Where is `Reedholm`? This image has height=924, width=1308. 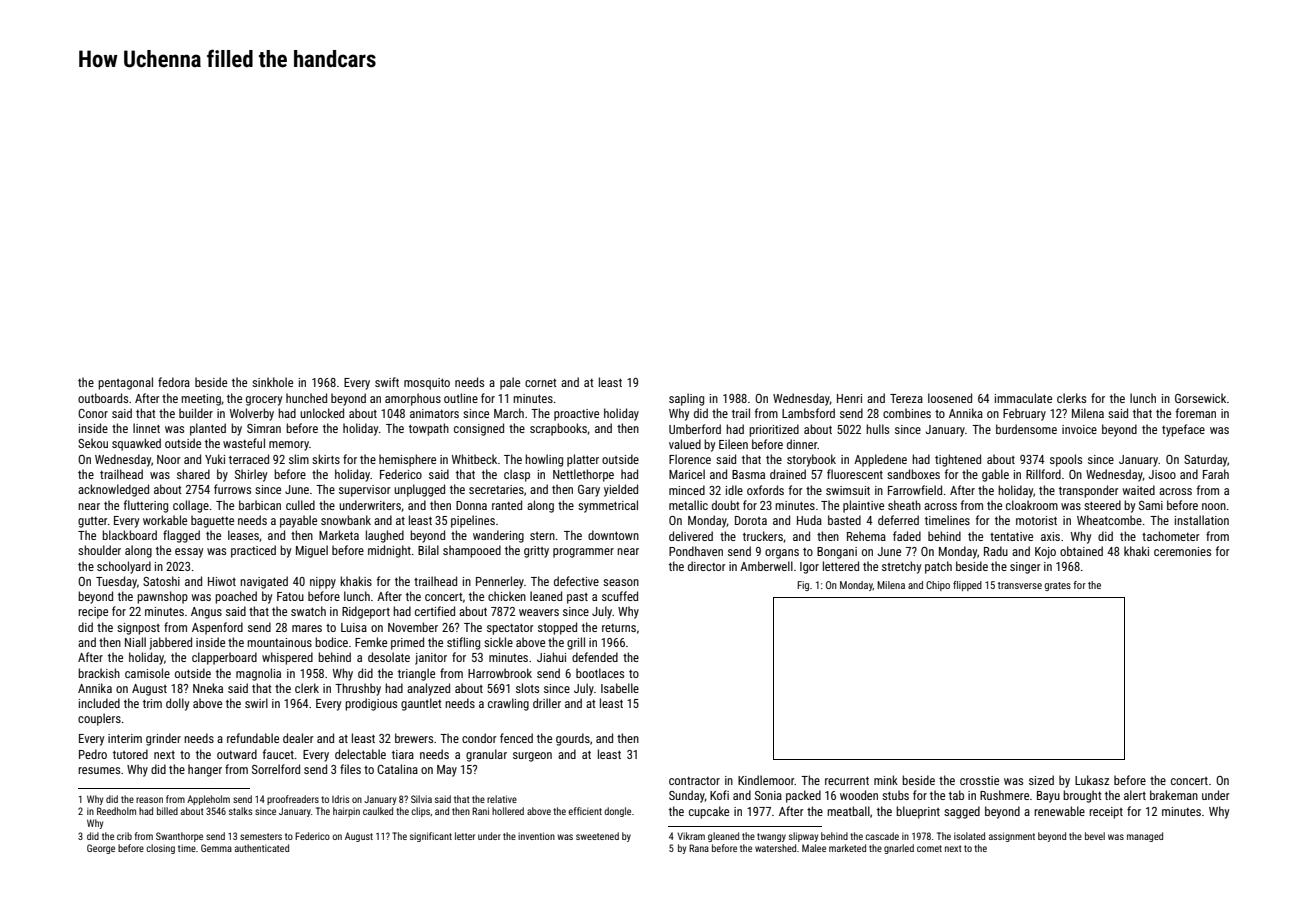
Reedholm is located at coordinates (116, 811).
